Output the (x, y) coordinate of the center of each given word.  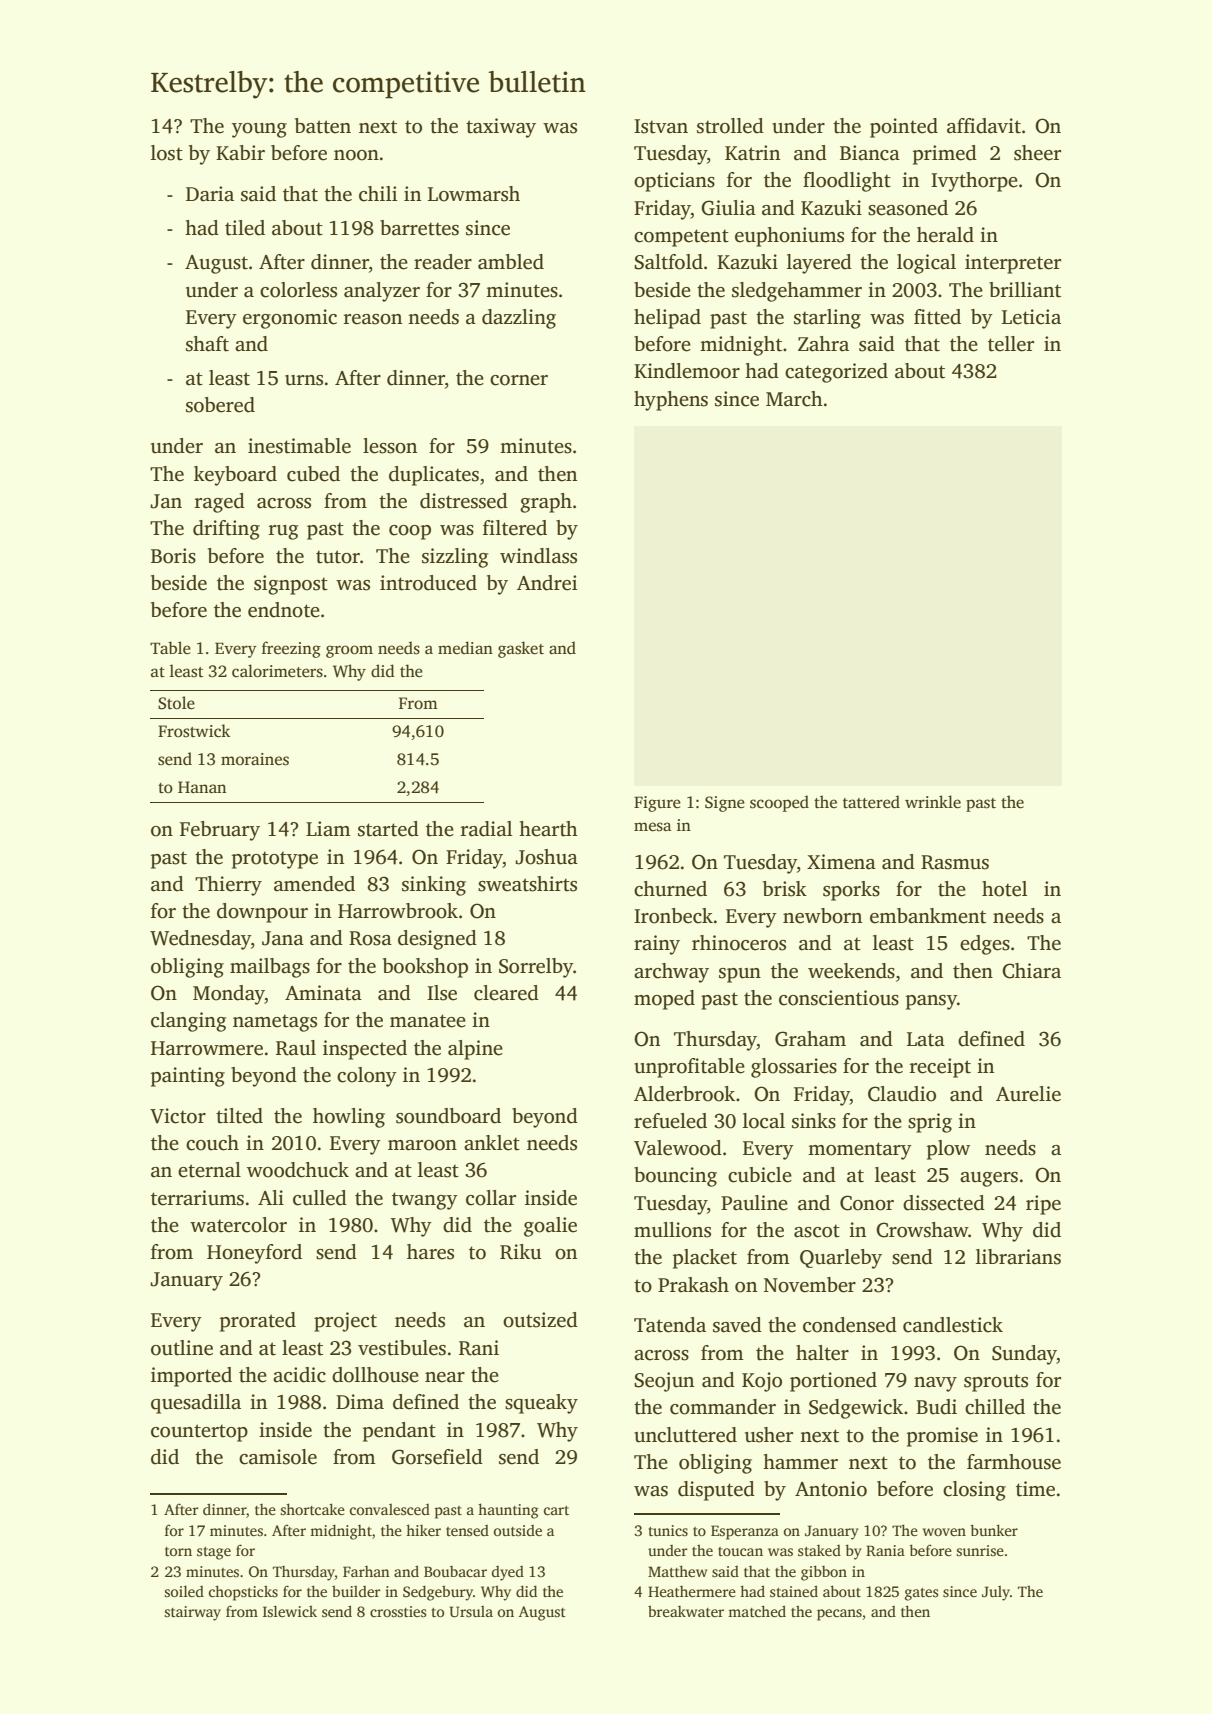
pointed (904, 128)
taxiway (501, 128)
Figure (657, 804)
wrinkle (933, 802)
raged (220, 503)
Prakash (693, 1285)
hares (430, 1252)
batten (323, 126)
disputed (716, 1491)
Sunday (1024, 1355)
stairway (192, 1613)
